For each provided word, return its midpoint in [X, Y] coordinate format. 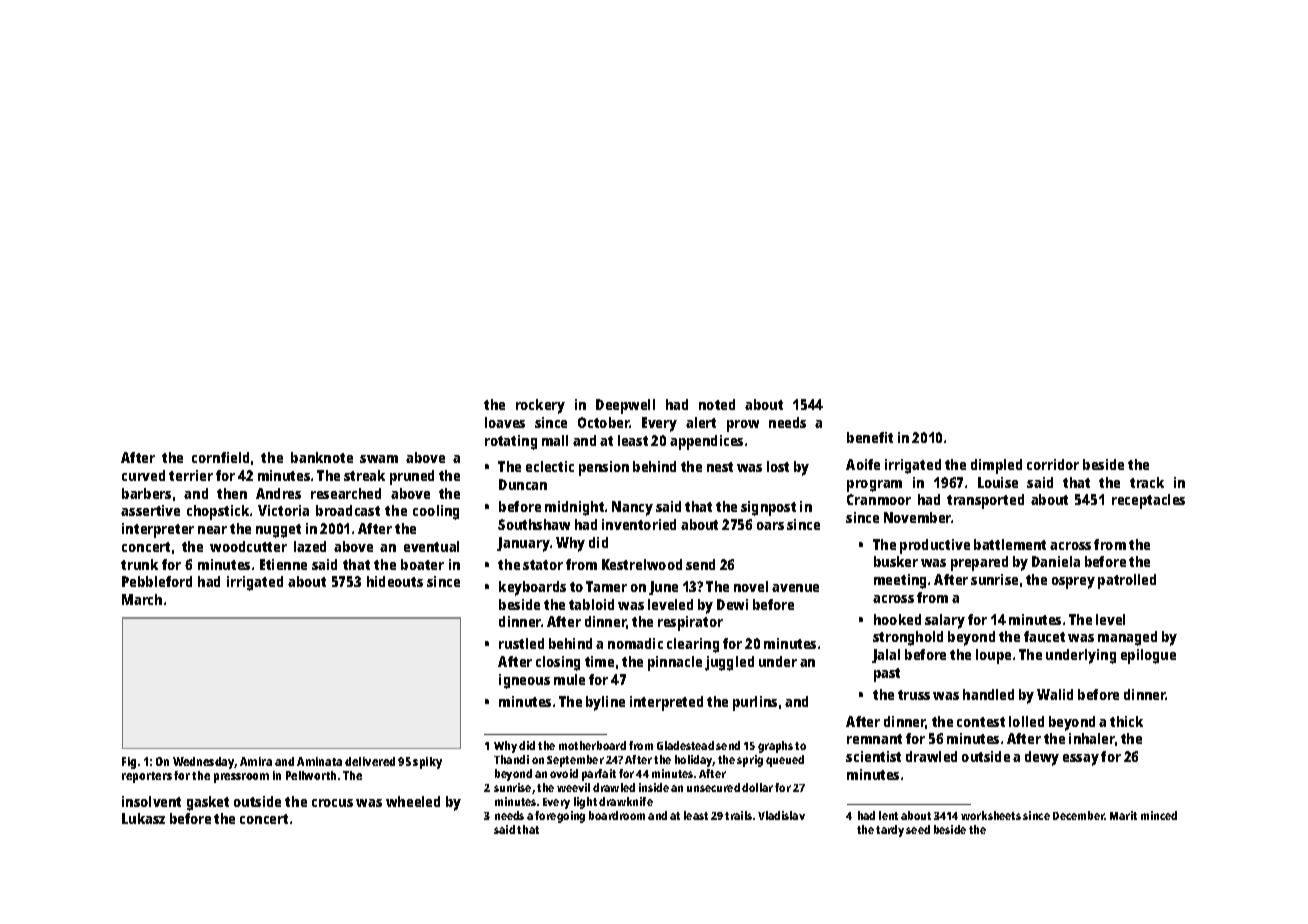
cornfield [220, 457]
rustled [521, 643]
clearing [693, 645]
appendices [706, 442]
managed [1127, 638]
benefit [870, 437]
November [917, 517]
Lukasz [143, 818]
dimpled [996, 466]
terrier [191, 475]
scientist [873, 756]
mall [555, 440]
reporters [147, 777]
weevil [573, 787]
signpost [768, 508]
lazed [310, 546]
